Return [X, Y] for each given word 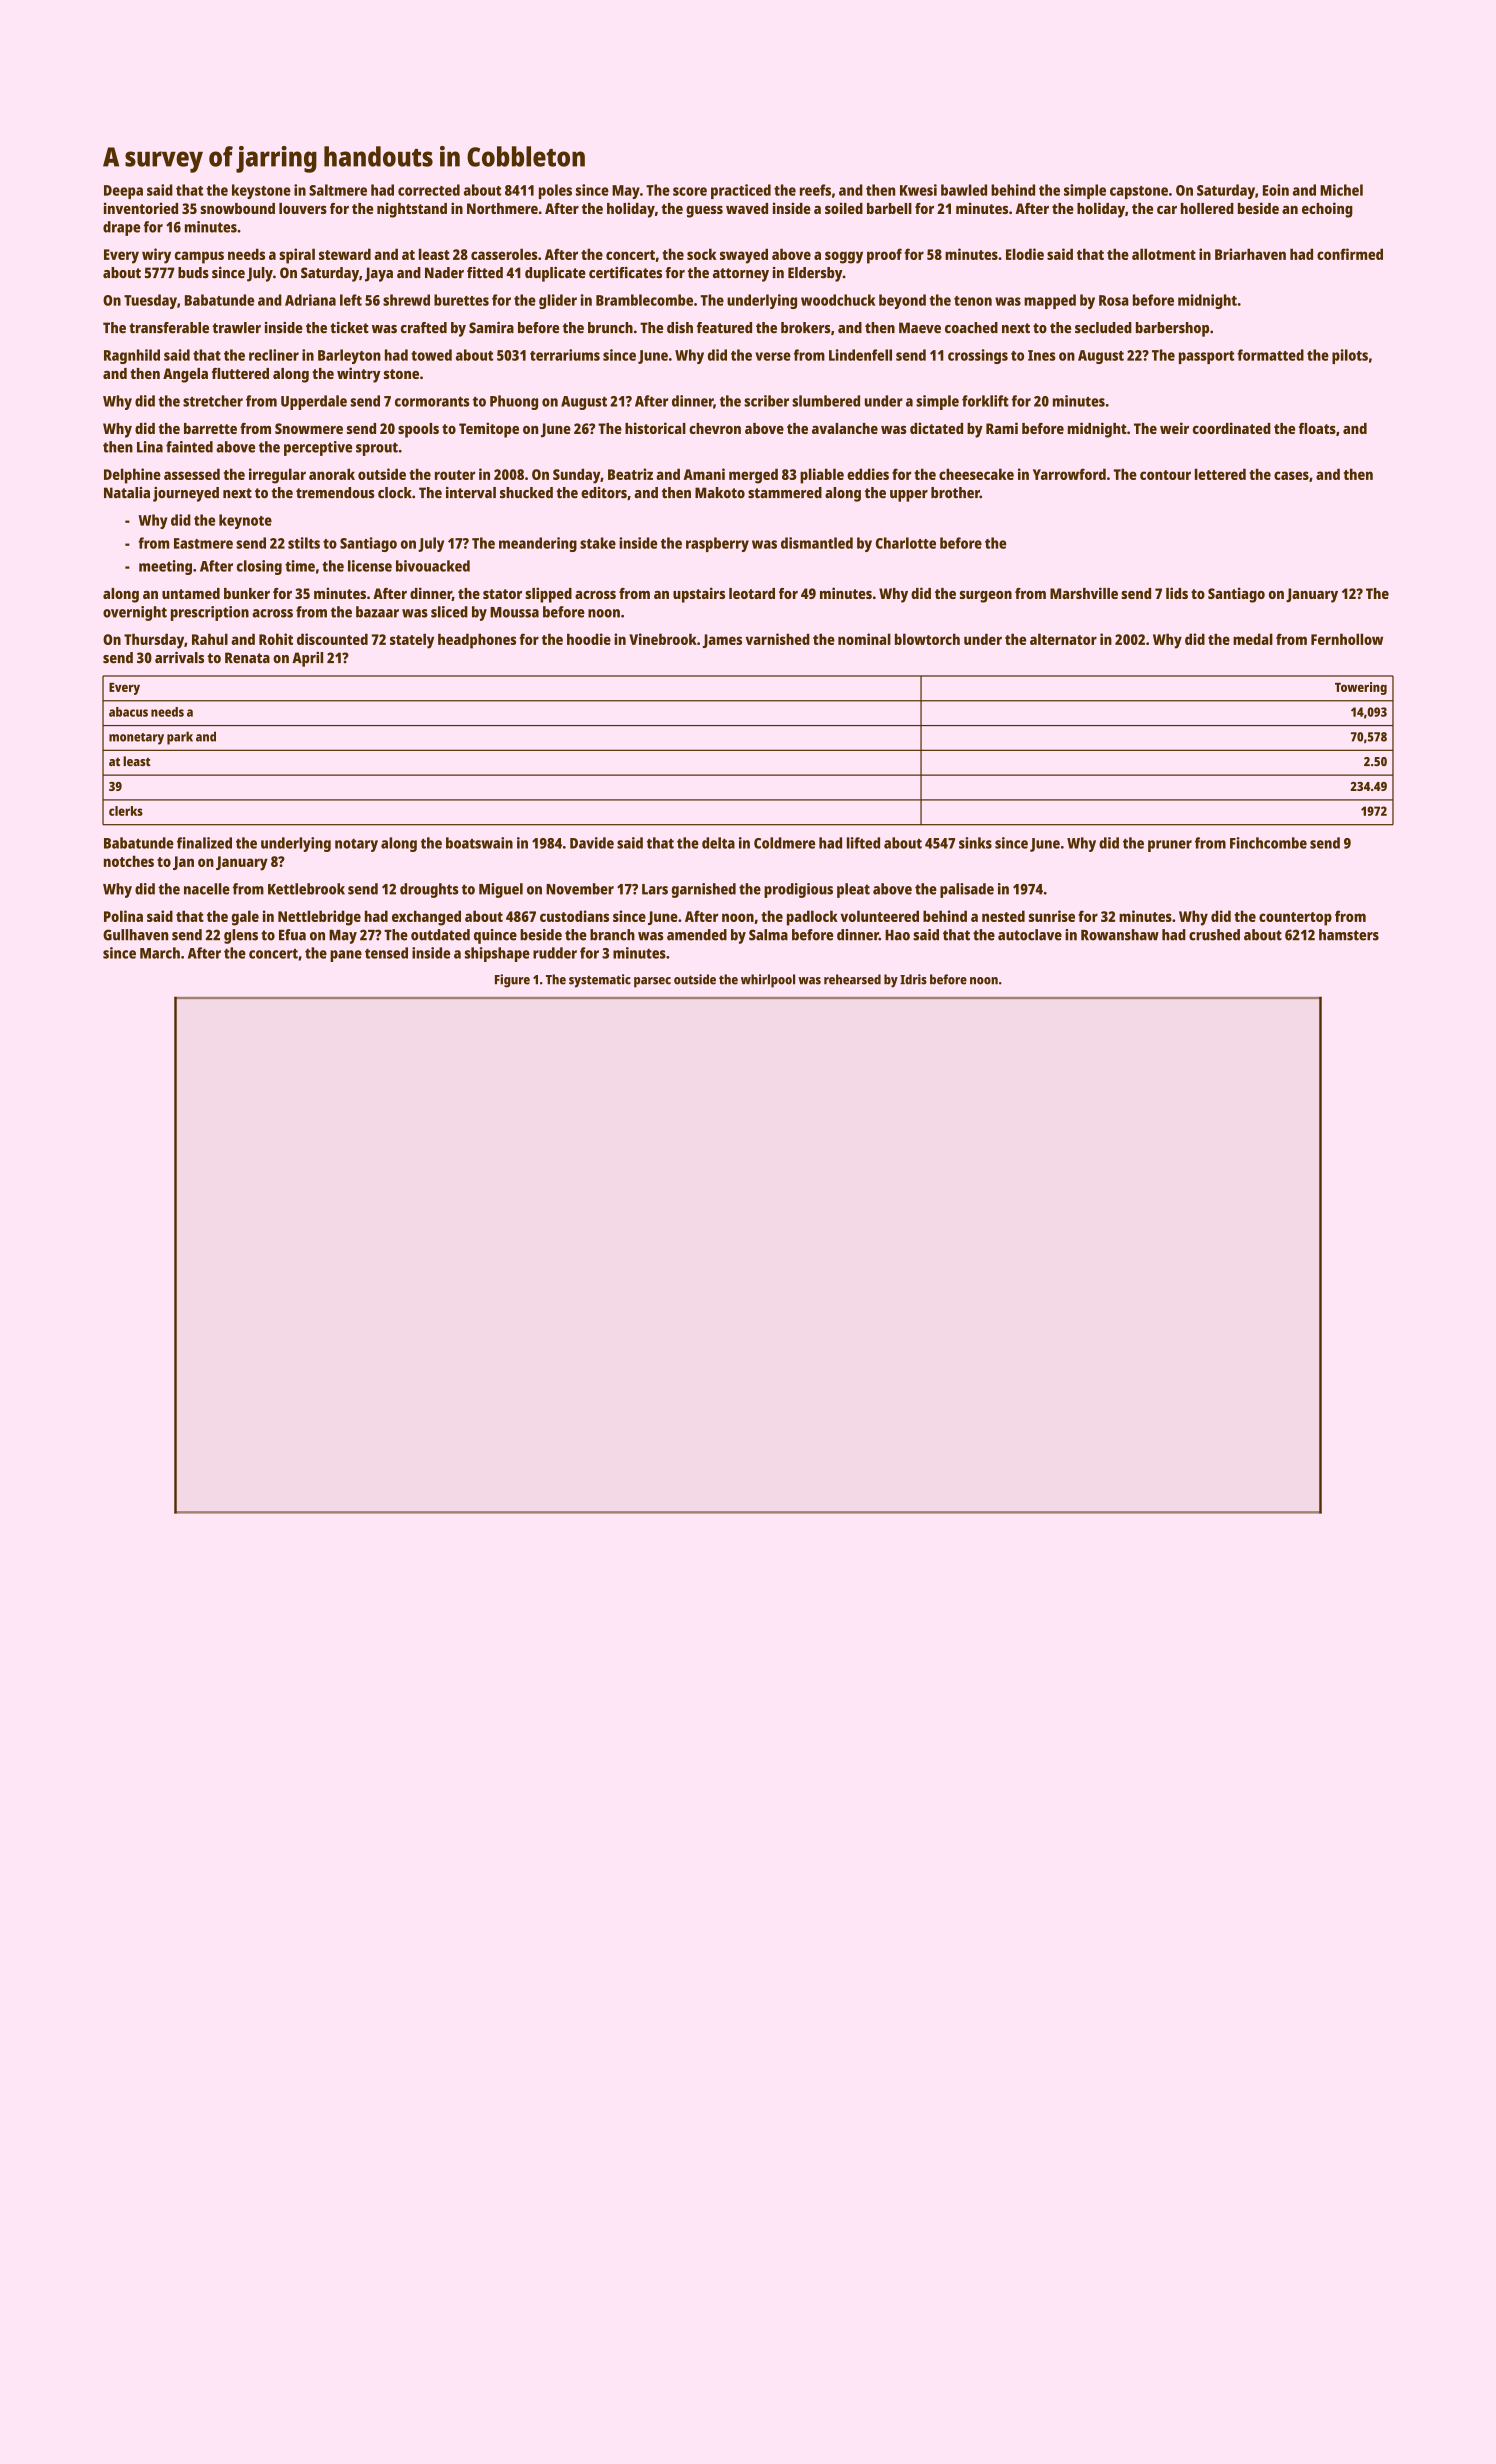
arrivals [179, 658]
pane [346, 956]
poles [555, 191]
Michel [1341, 190]
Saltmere [338, 190]
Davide [592, 843]
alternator [1063, 639]
